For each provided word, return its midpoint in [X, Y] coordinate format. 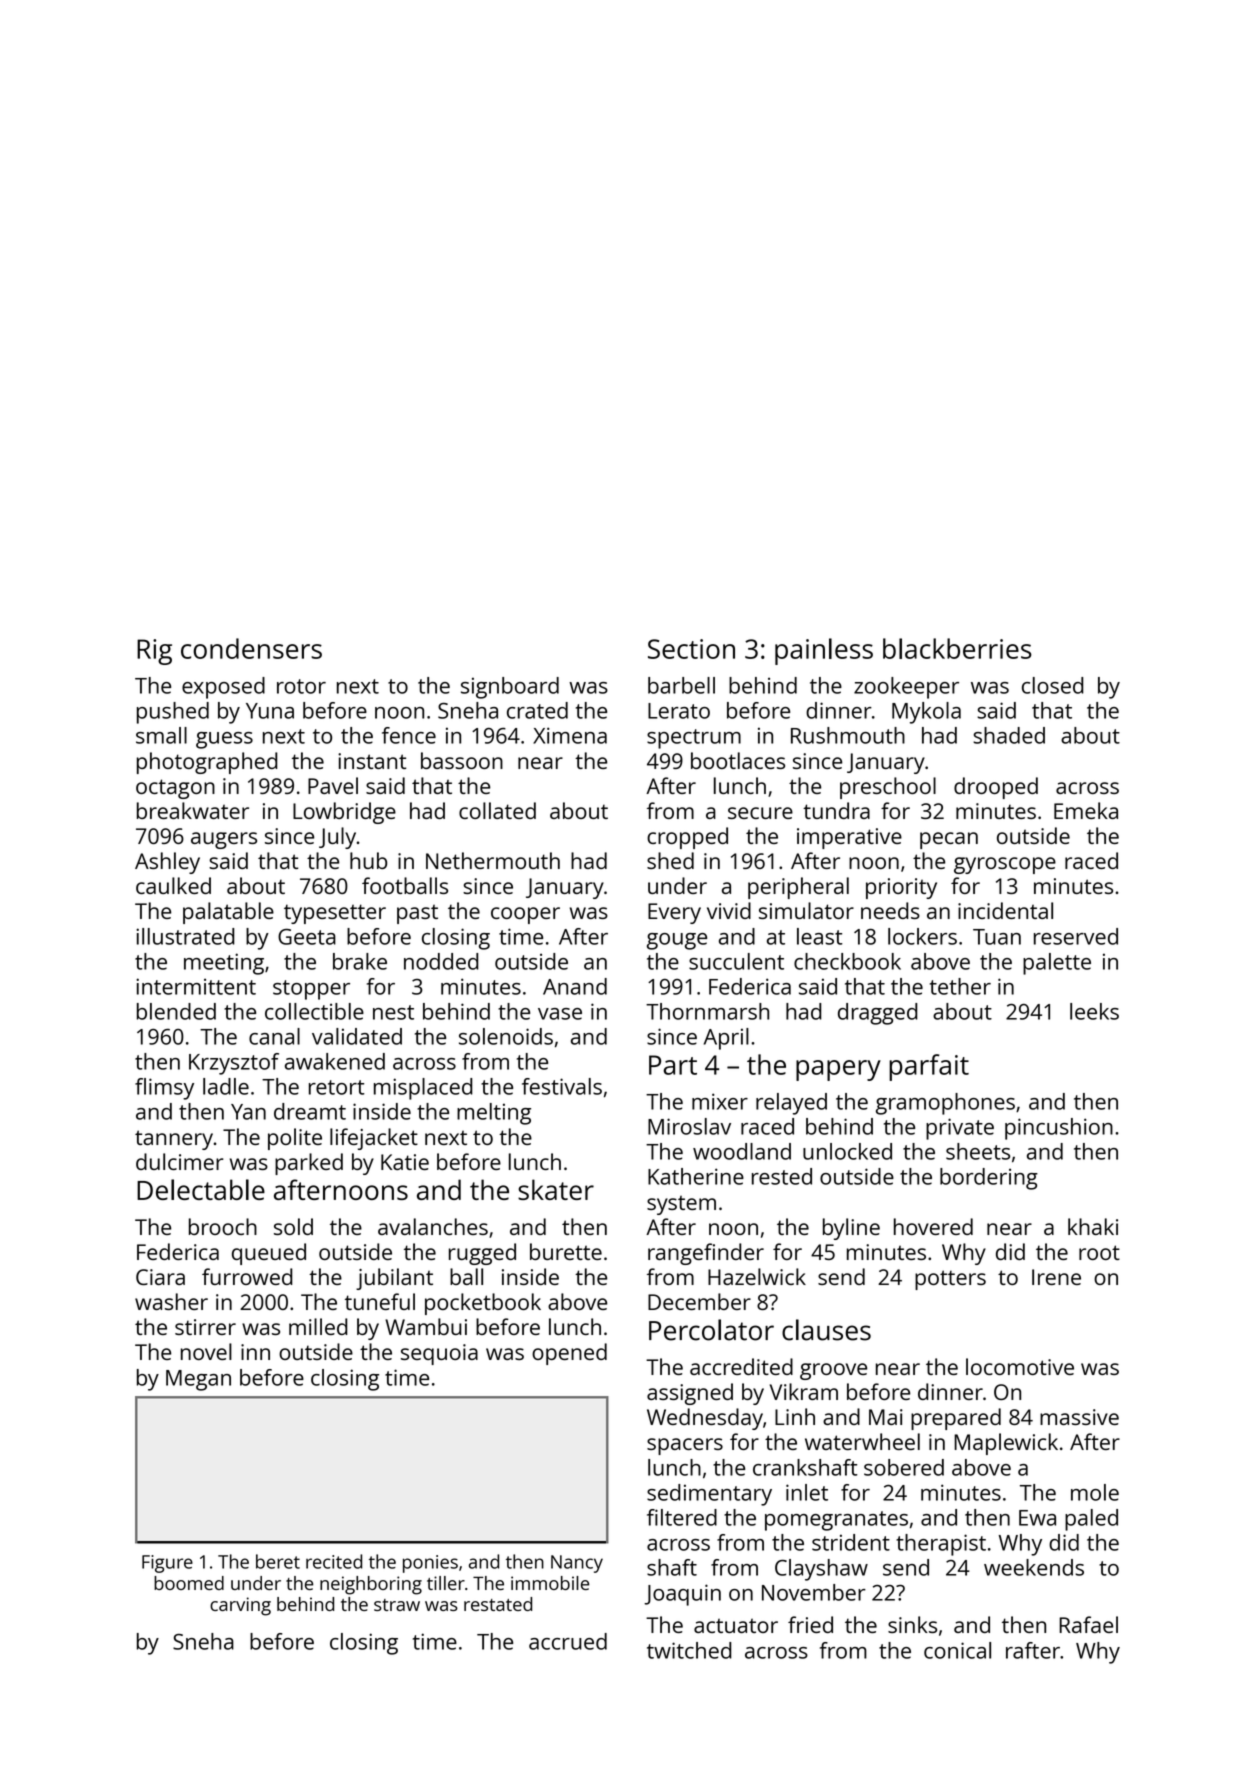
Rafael [1088, 1624]
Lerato [679, 711]
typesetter [335, 914]
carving [240, 1606]
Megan [198, 1380]
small [161, 735]
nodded [441, 961]
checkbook [847, 961]
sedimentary [709, 1495]
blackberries [957, 648]
